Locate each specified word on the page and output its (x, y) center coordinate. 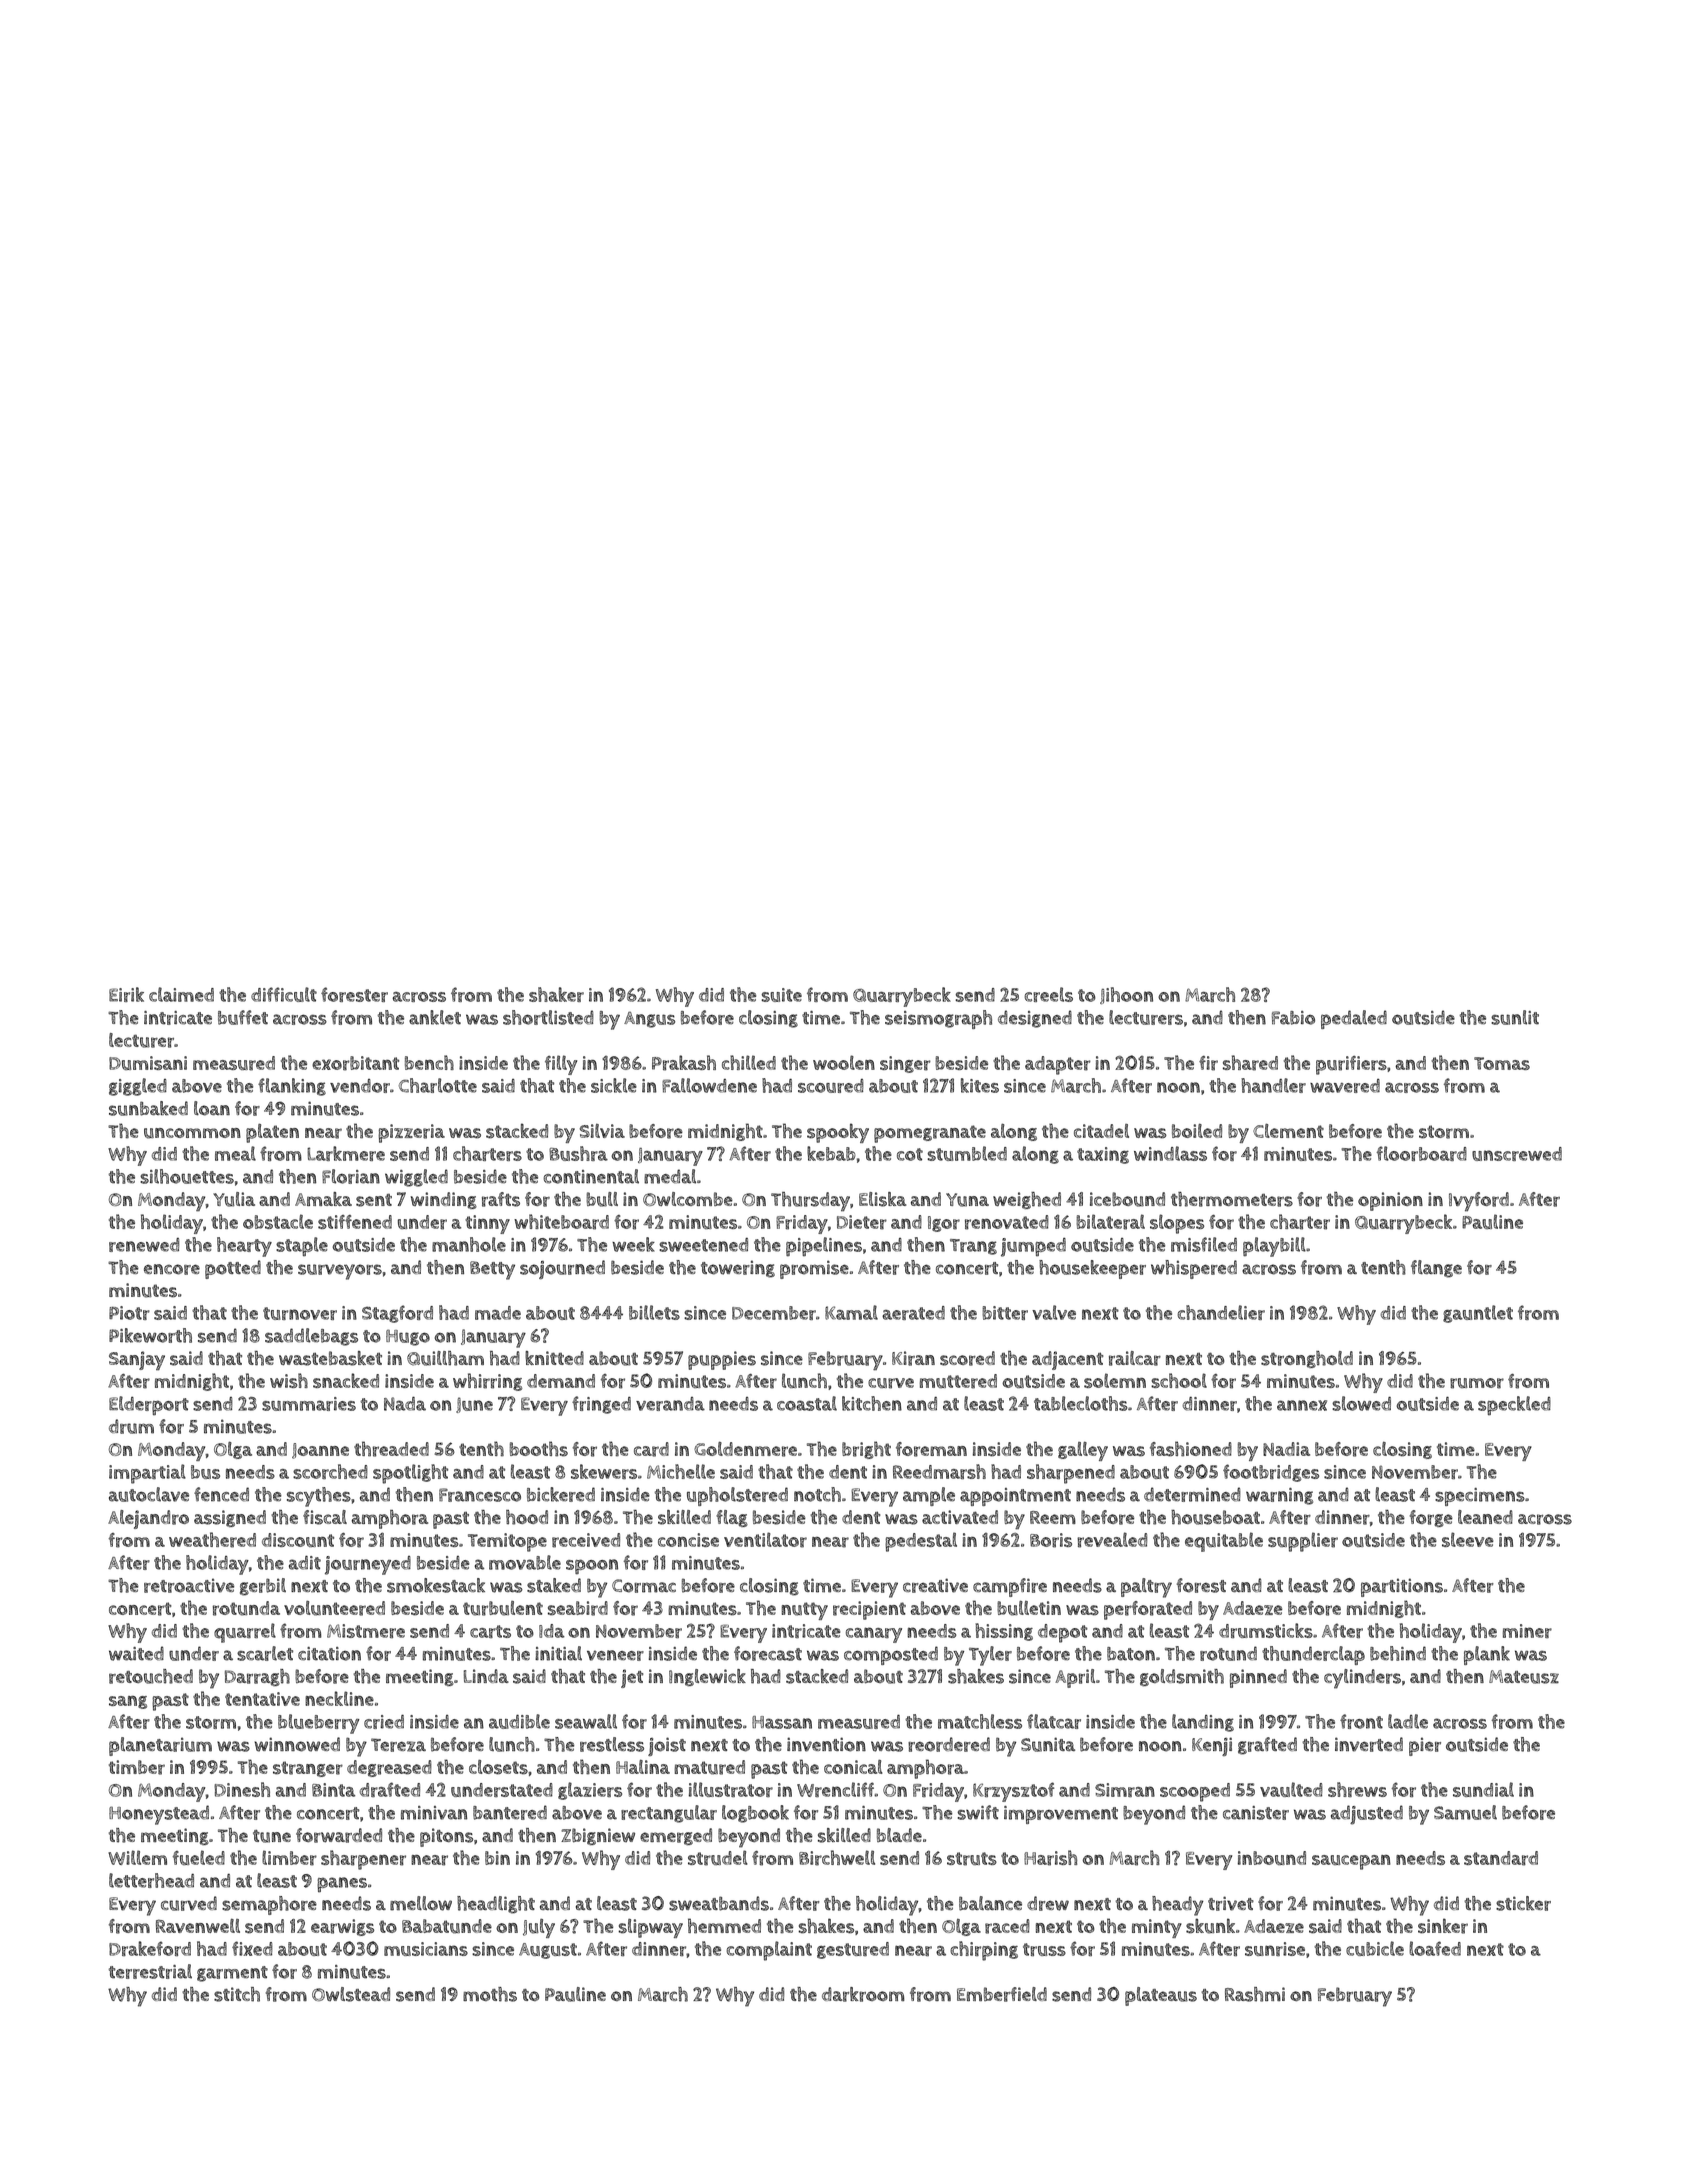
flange (1436, 1269)
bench (429, 1062)
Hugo (408, 1337)
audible (519, 1721)
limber (289, 1858)
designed (1035, 1019)
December (774, 1313)
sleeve (1468, 1539)
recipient (869, 1610)
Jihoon (1126, 995)
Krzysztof (1013, 1792)
